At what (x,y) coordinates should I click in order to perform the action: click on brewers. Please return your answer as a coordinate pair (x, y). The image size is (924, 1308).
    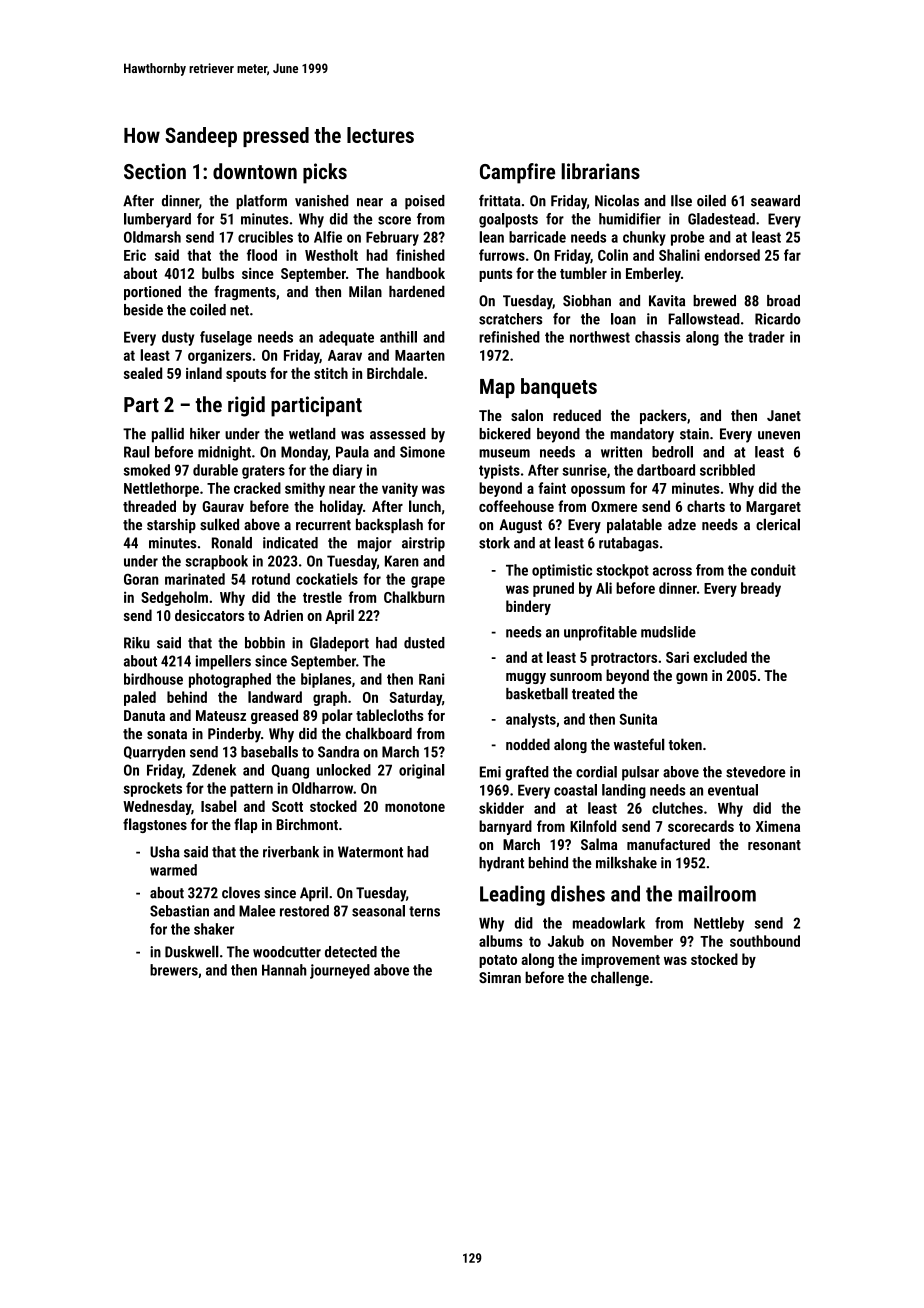
    Looking at the image, I should click on (174, 970).
